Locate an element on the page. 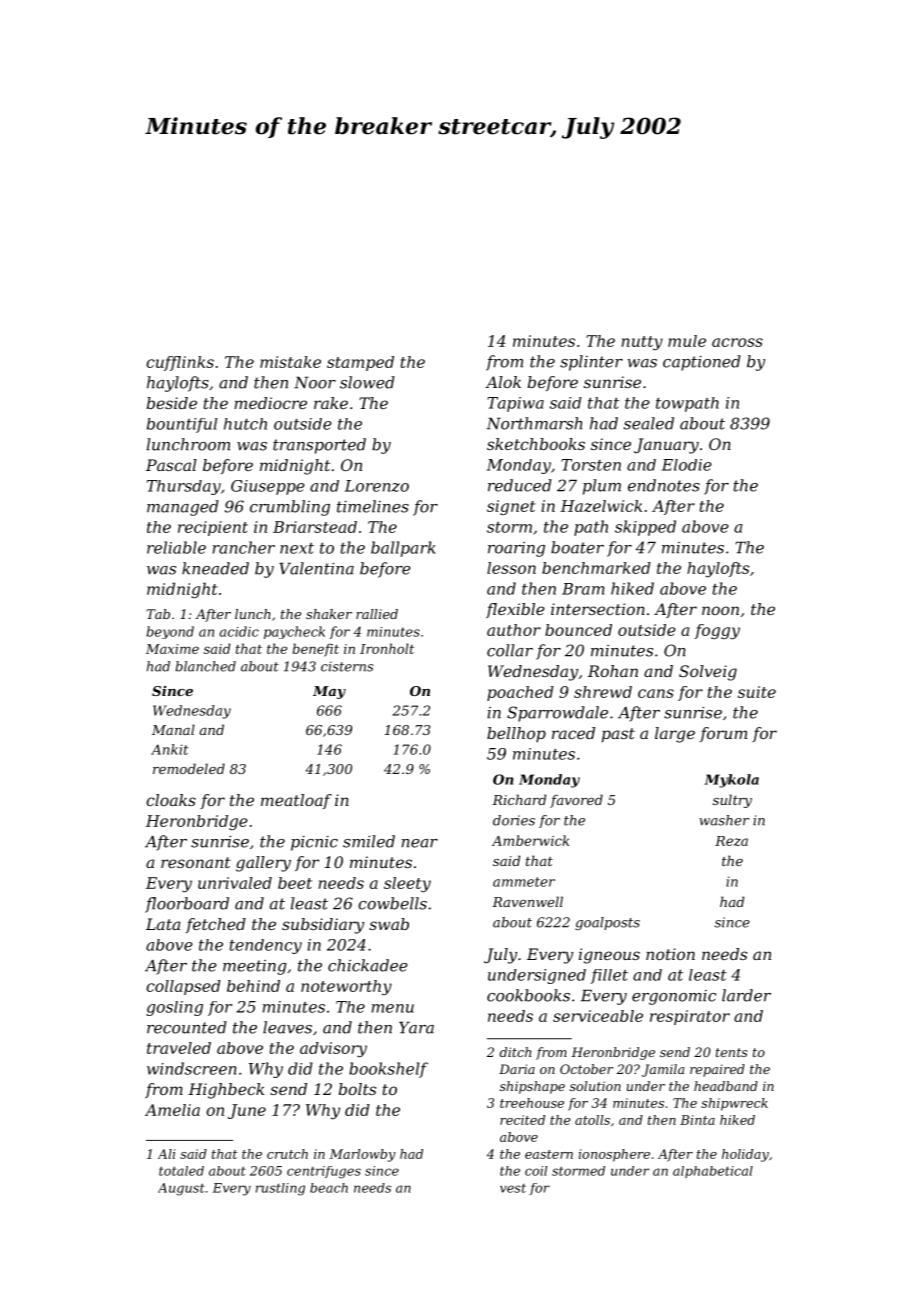  mule is located at coordinates (687, 341).
